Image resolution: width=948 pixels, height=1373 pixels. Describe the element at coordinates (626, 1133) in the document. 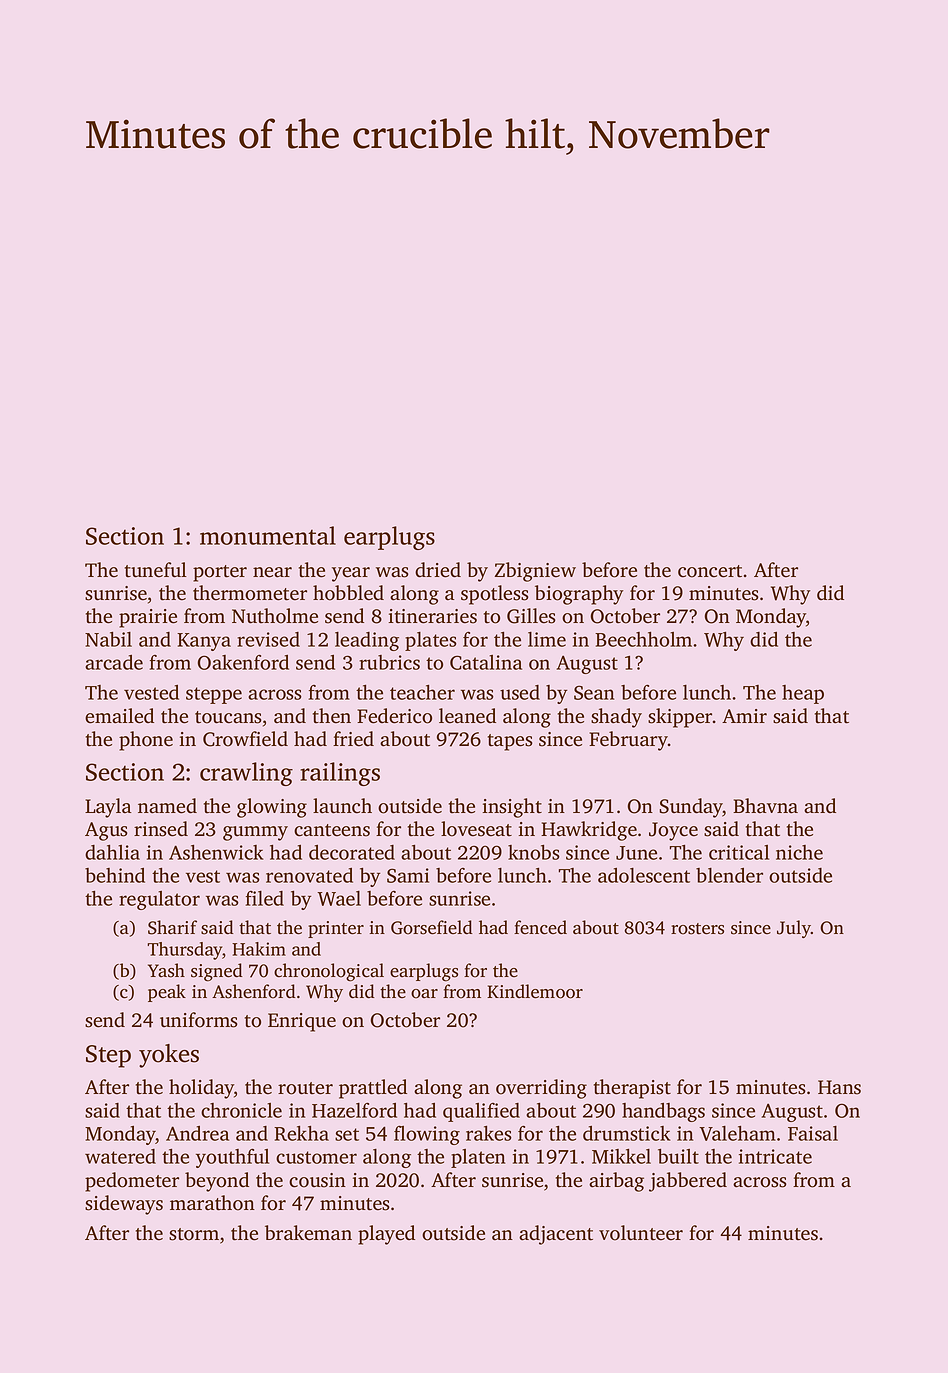

I see `drumstick` at that location.
